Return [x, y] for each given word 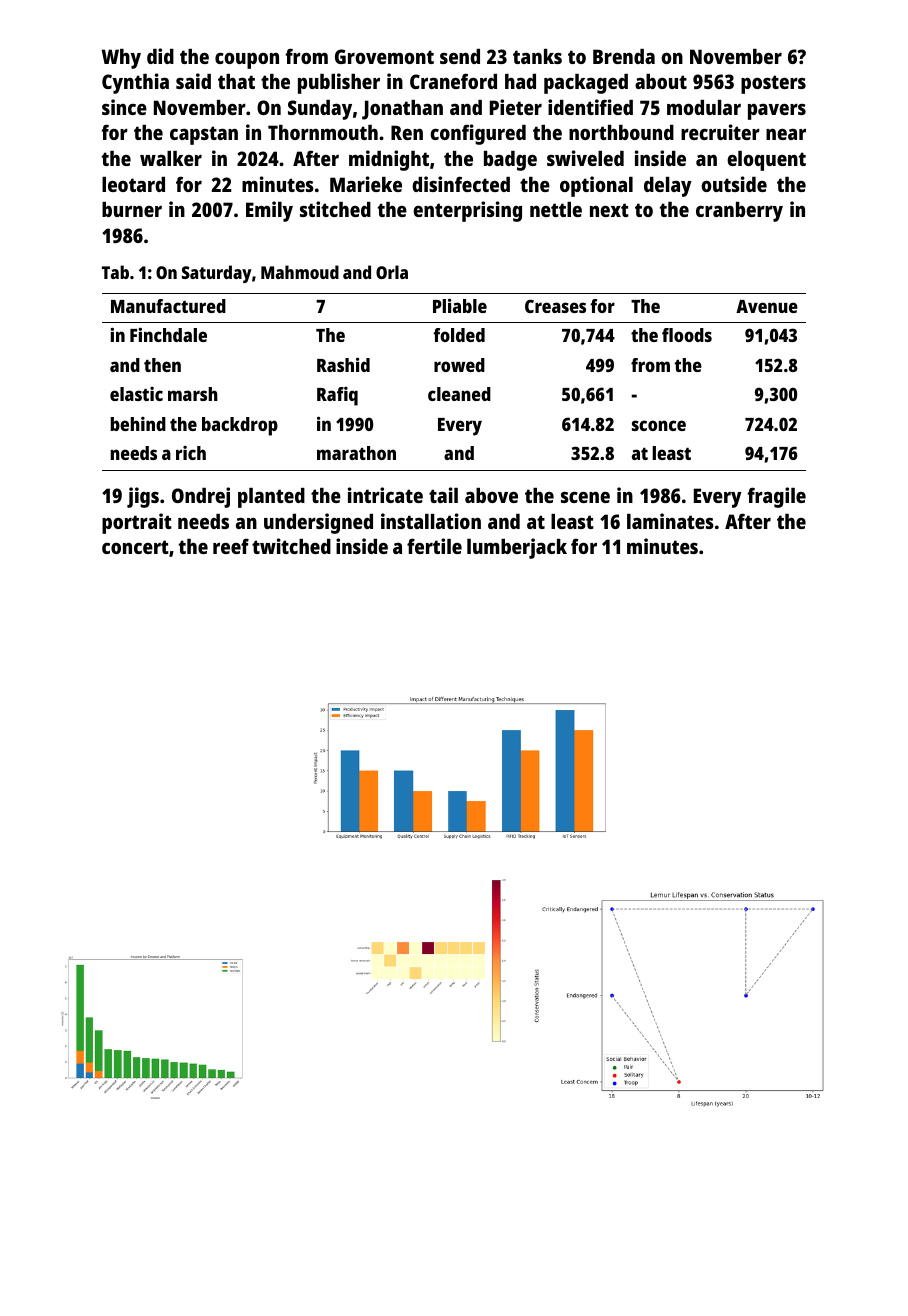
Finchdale [168, 334]
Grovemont [384, 56]
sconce [659, 425]
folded [459, 335]
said [193, 81]
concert [135, 547]
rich [191, 453]
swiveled [585, 158]
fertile [434, 546]
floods [687, 335]
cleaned [459, 394]
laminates [670, 521]
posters [773, 84]
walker [171, 158]
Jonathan [402, 110]
